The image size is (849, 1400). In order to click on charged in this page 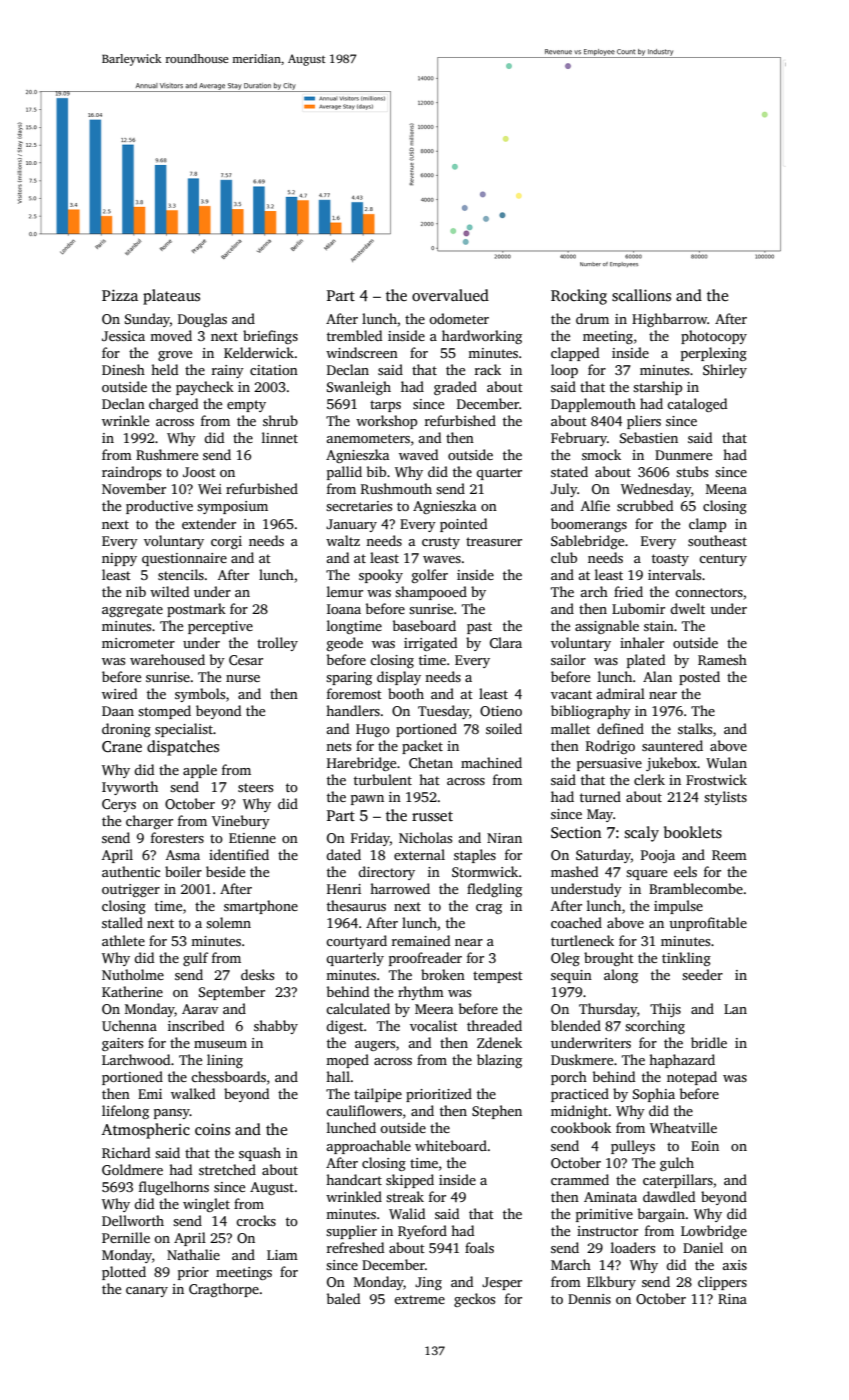, I will do `click(173, 405)`.
